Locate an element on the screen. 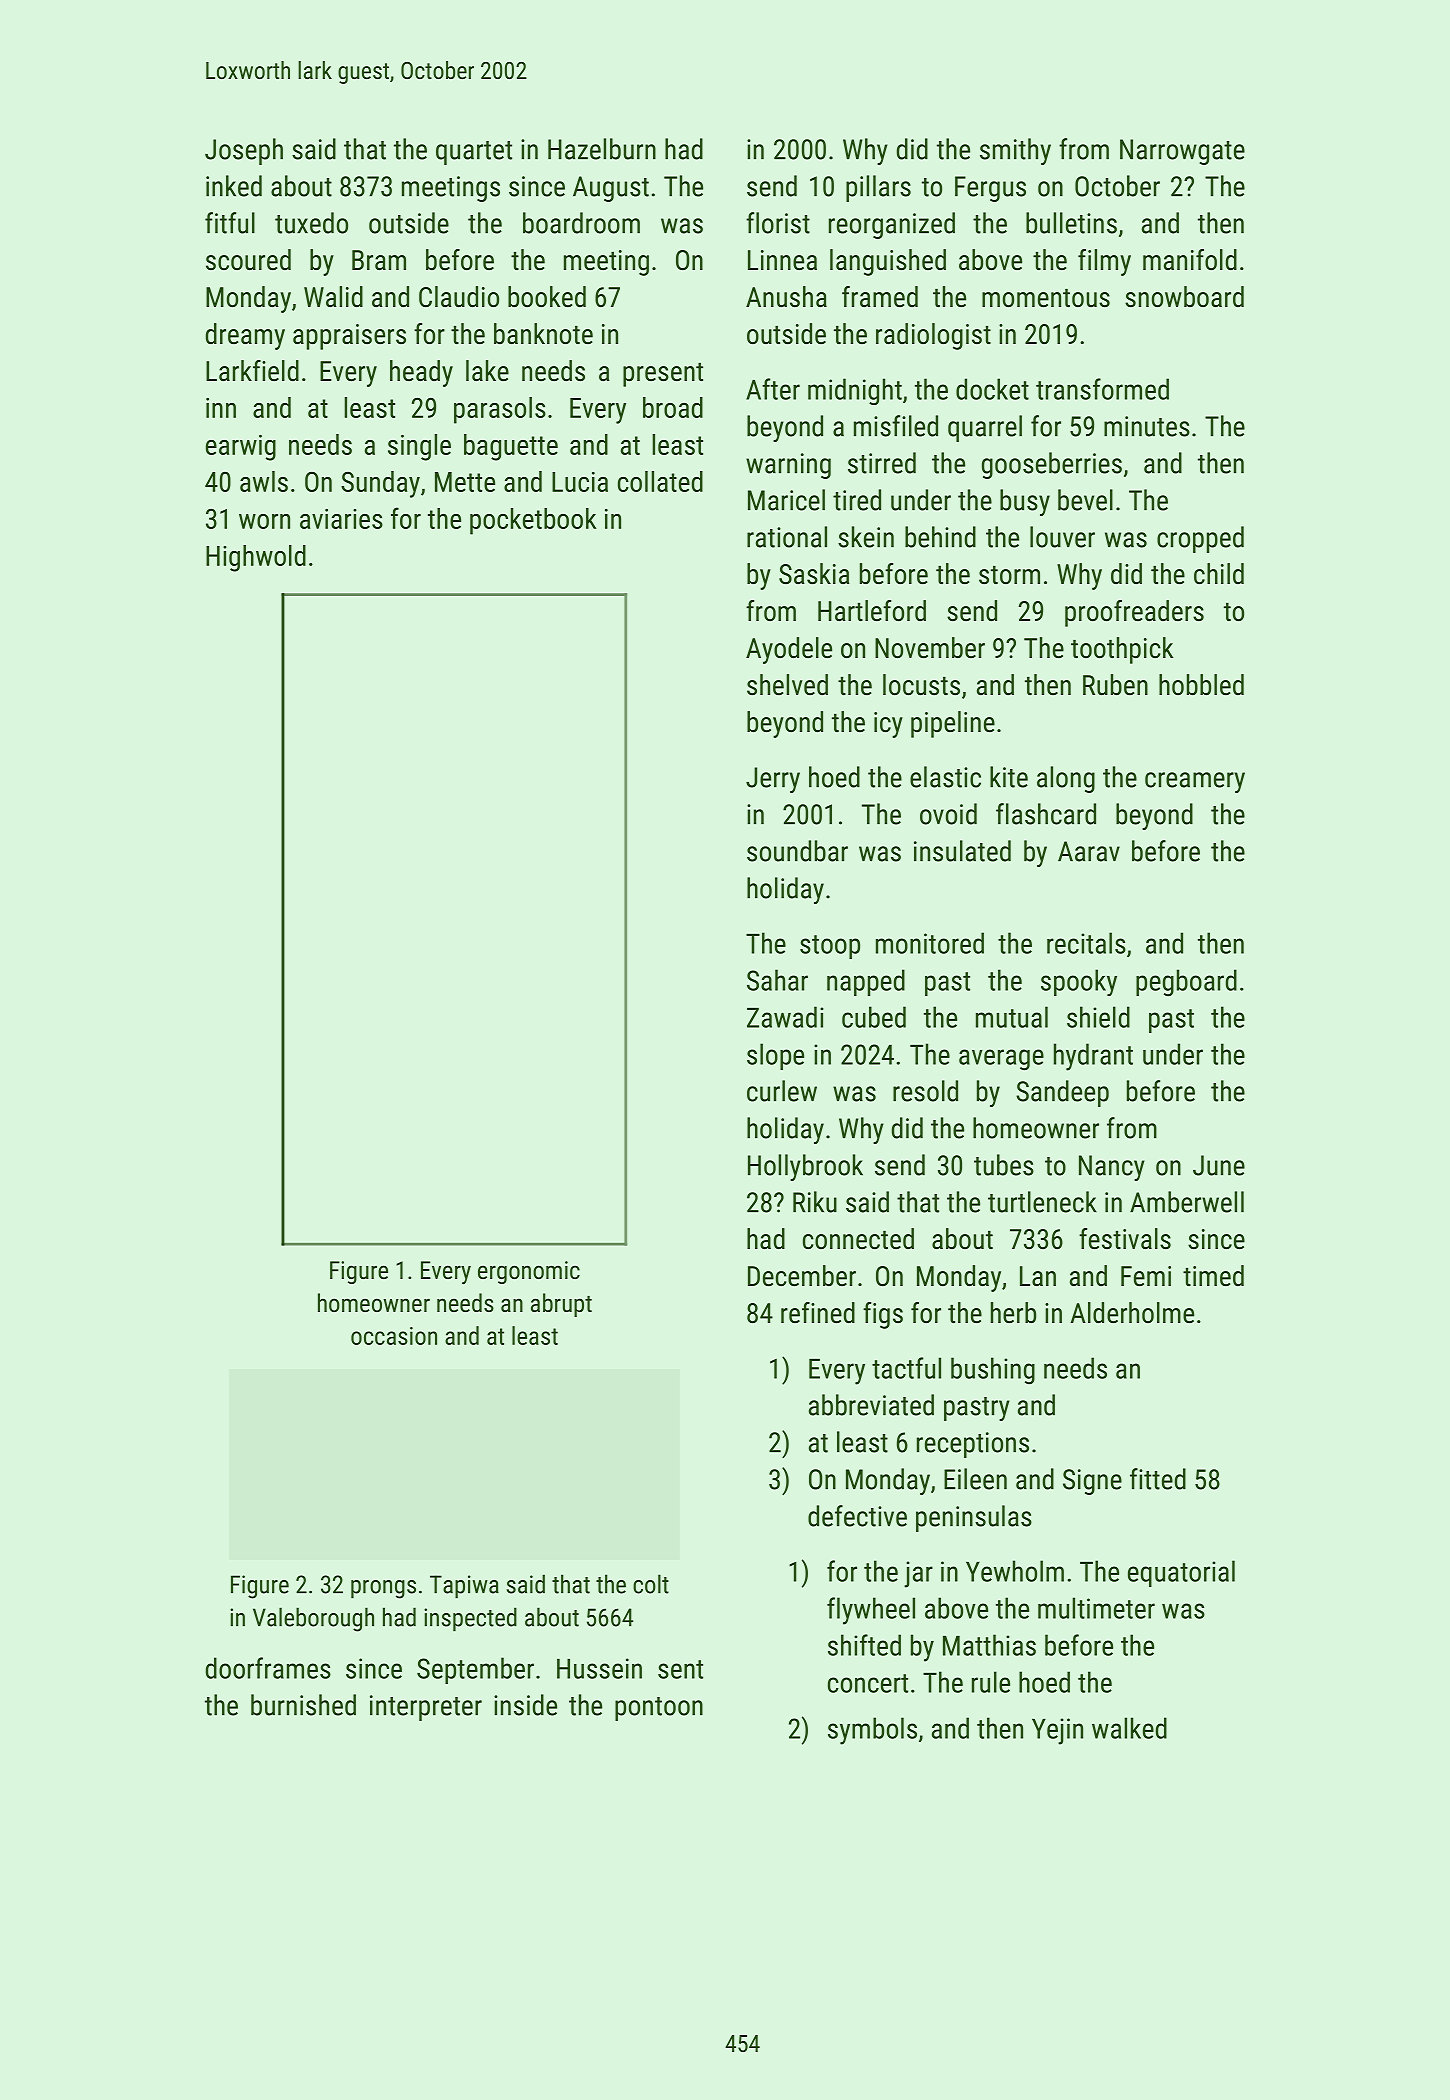 The height and width of the screenshot is (2100, 1450). smithy is located at coordinates (1015, 151).
